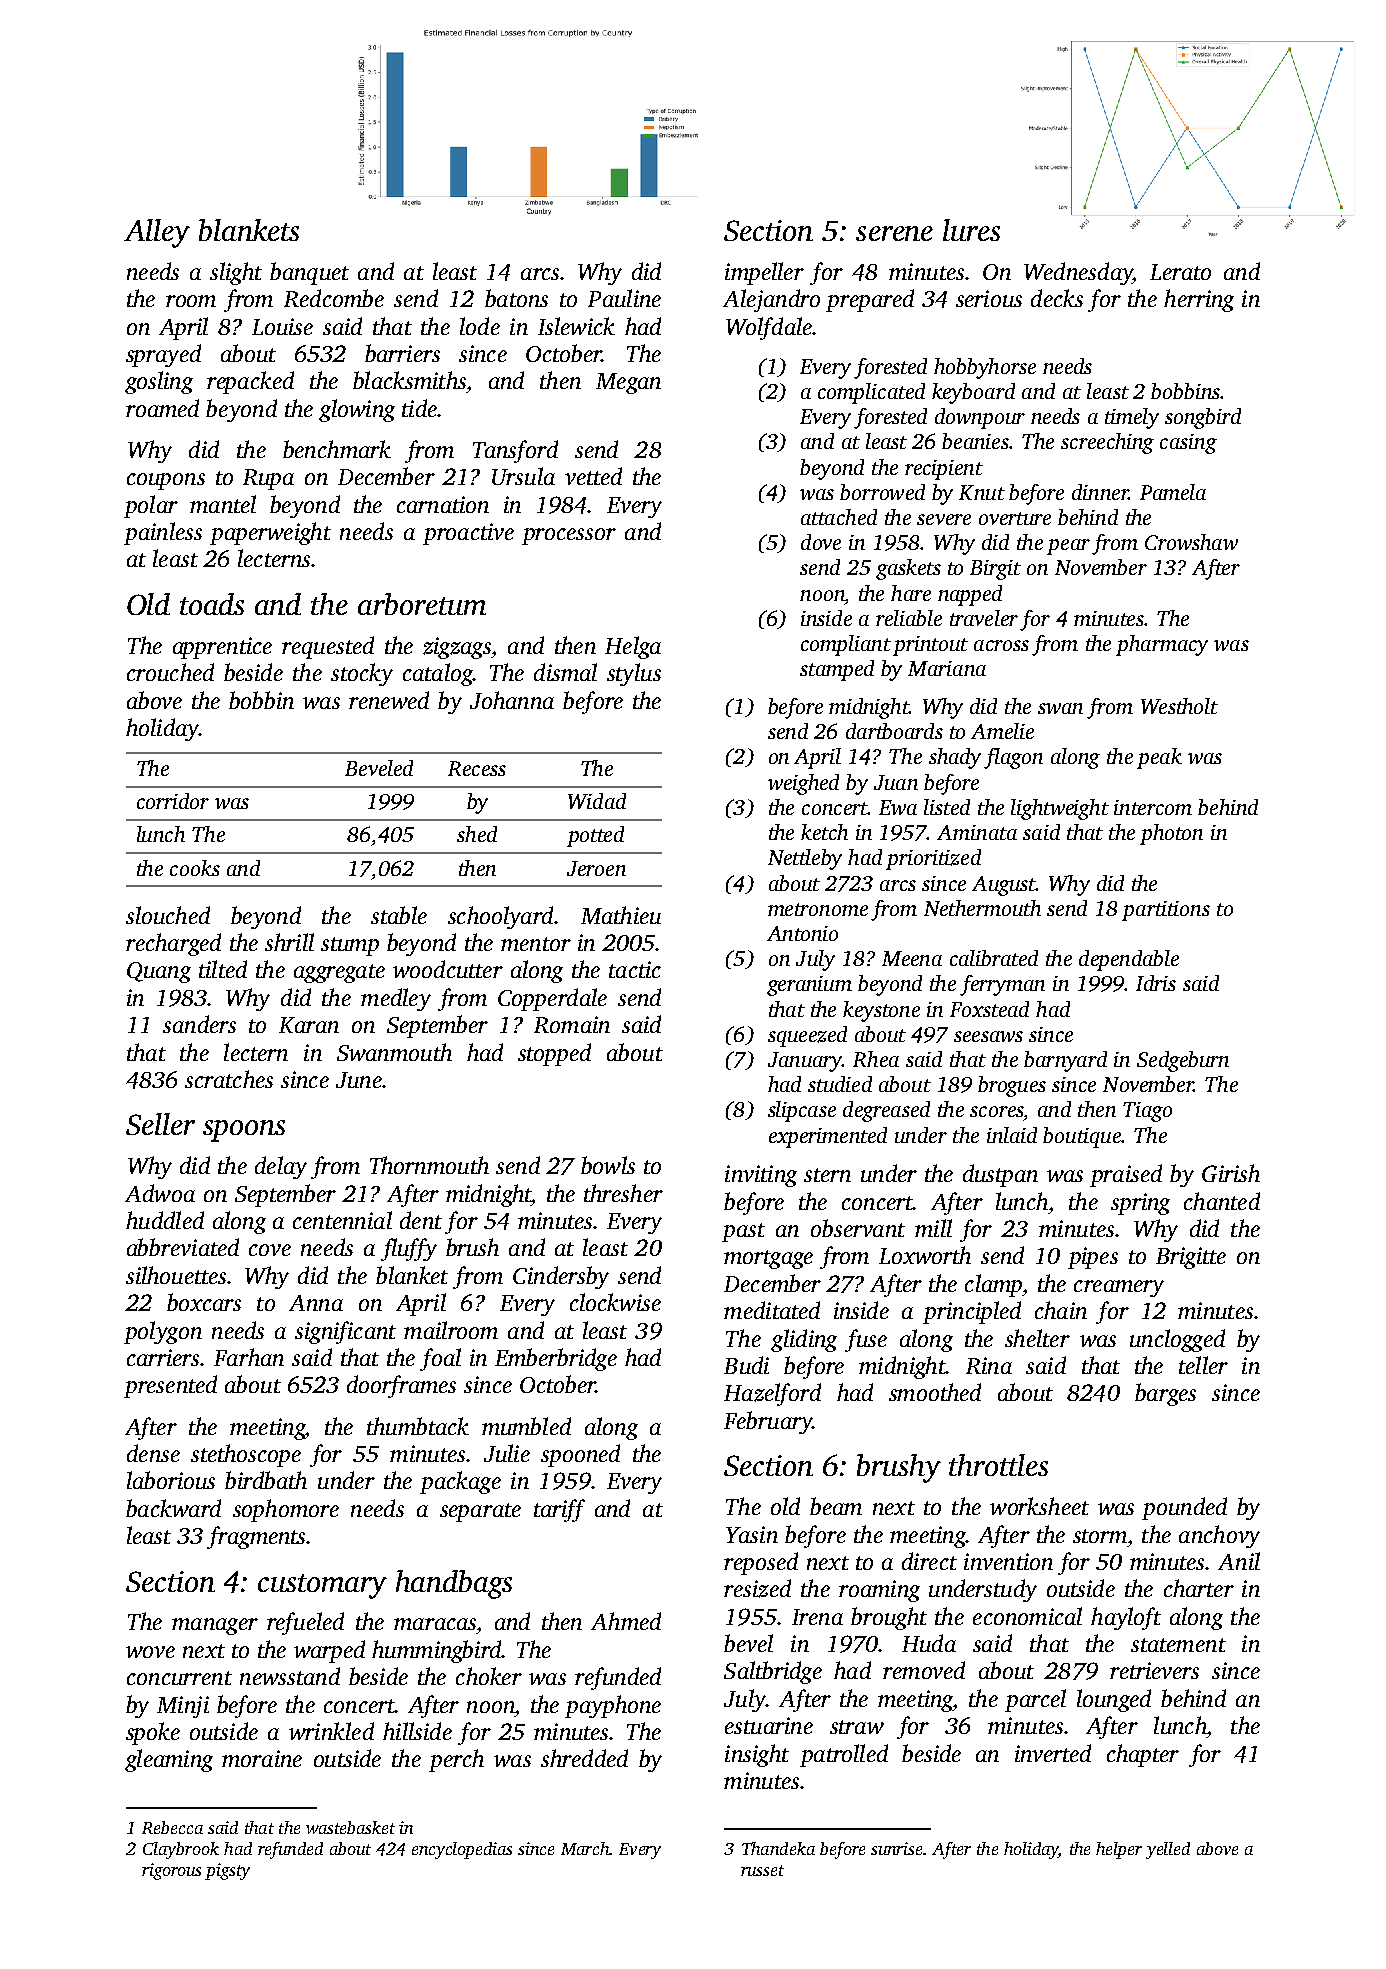 This document has height=1969, width=1386. I want to click on Juan, so click(896, 782).
